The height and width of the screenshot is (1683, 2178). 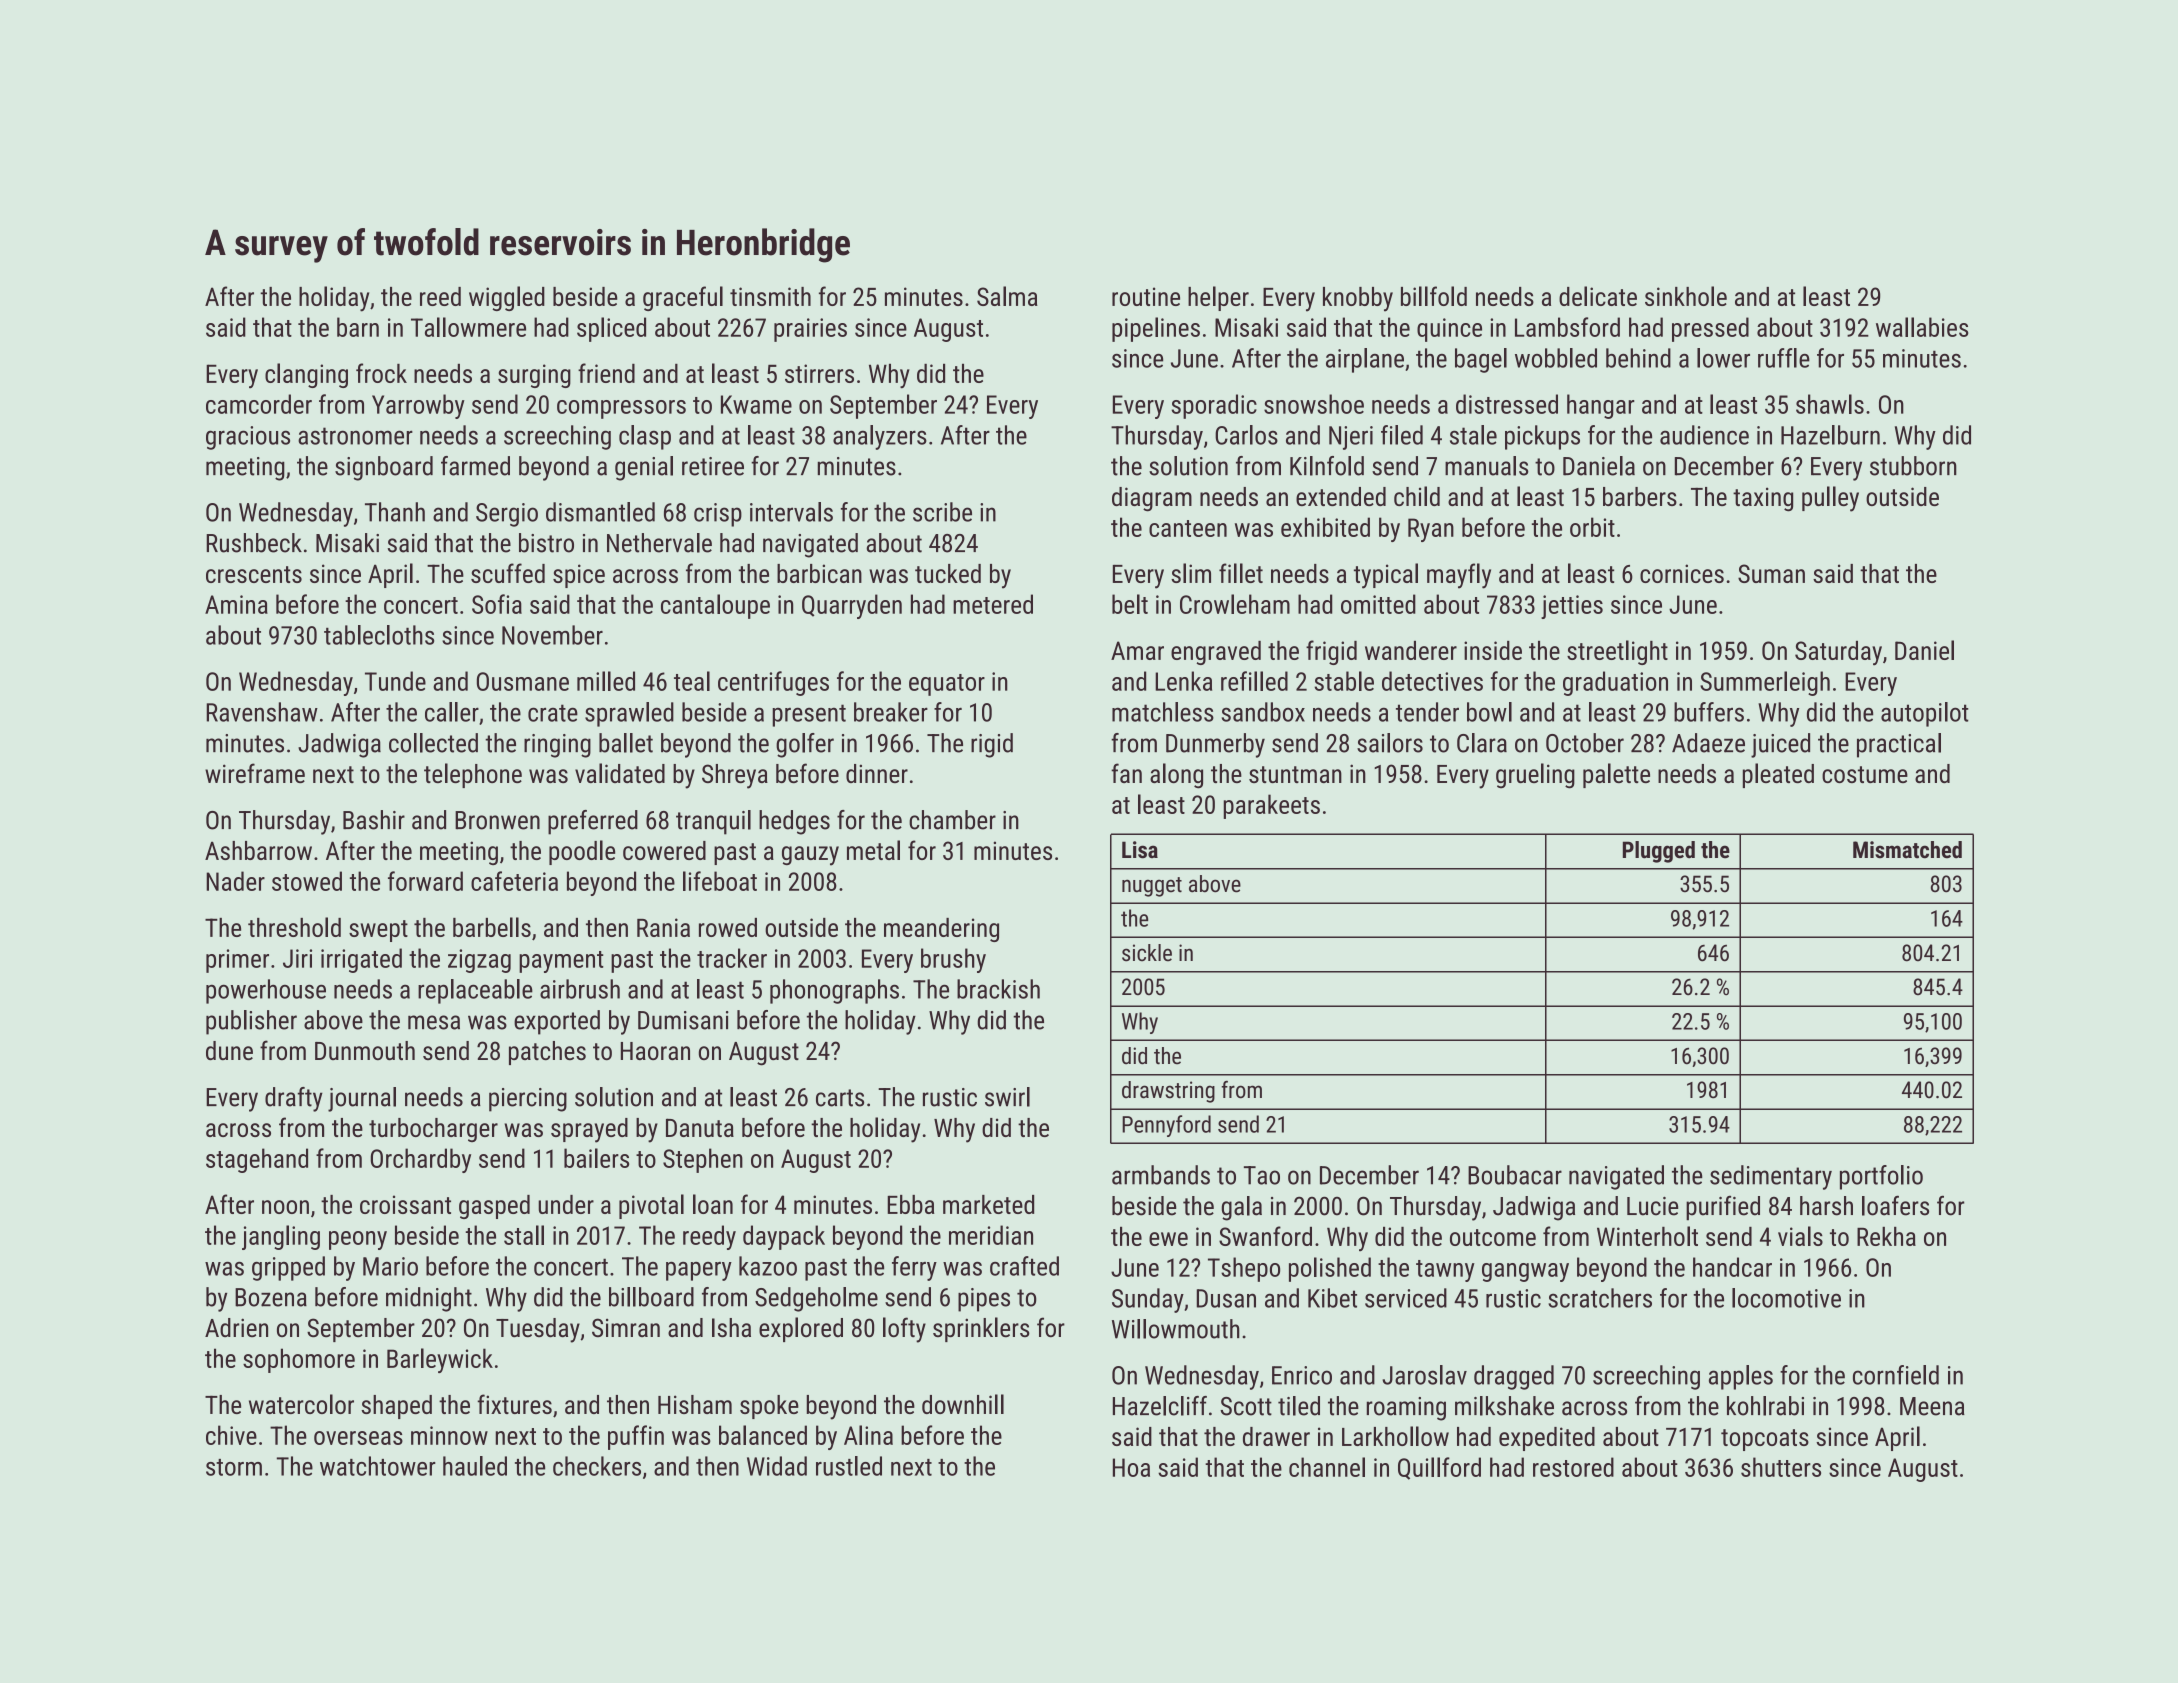 I want to click on diagram, so click(x=1152, y=499).
